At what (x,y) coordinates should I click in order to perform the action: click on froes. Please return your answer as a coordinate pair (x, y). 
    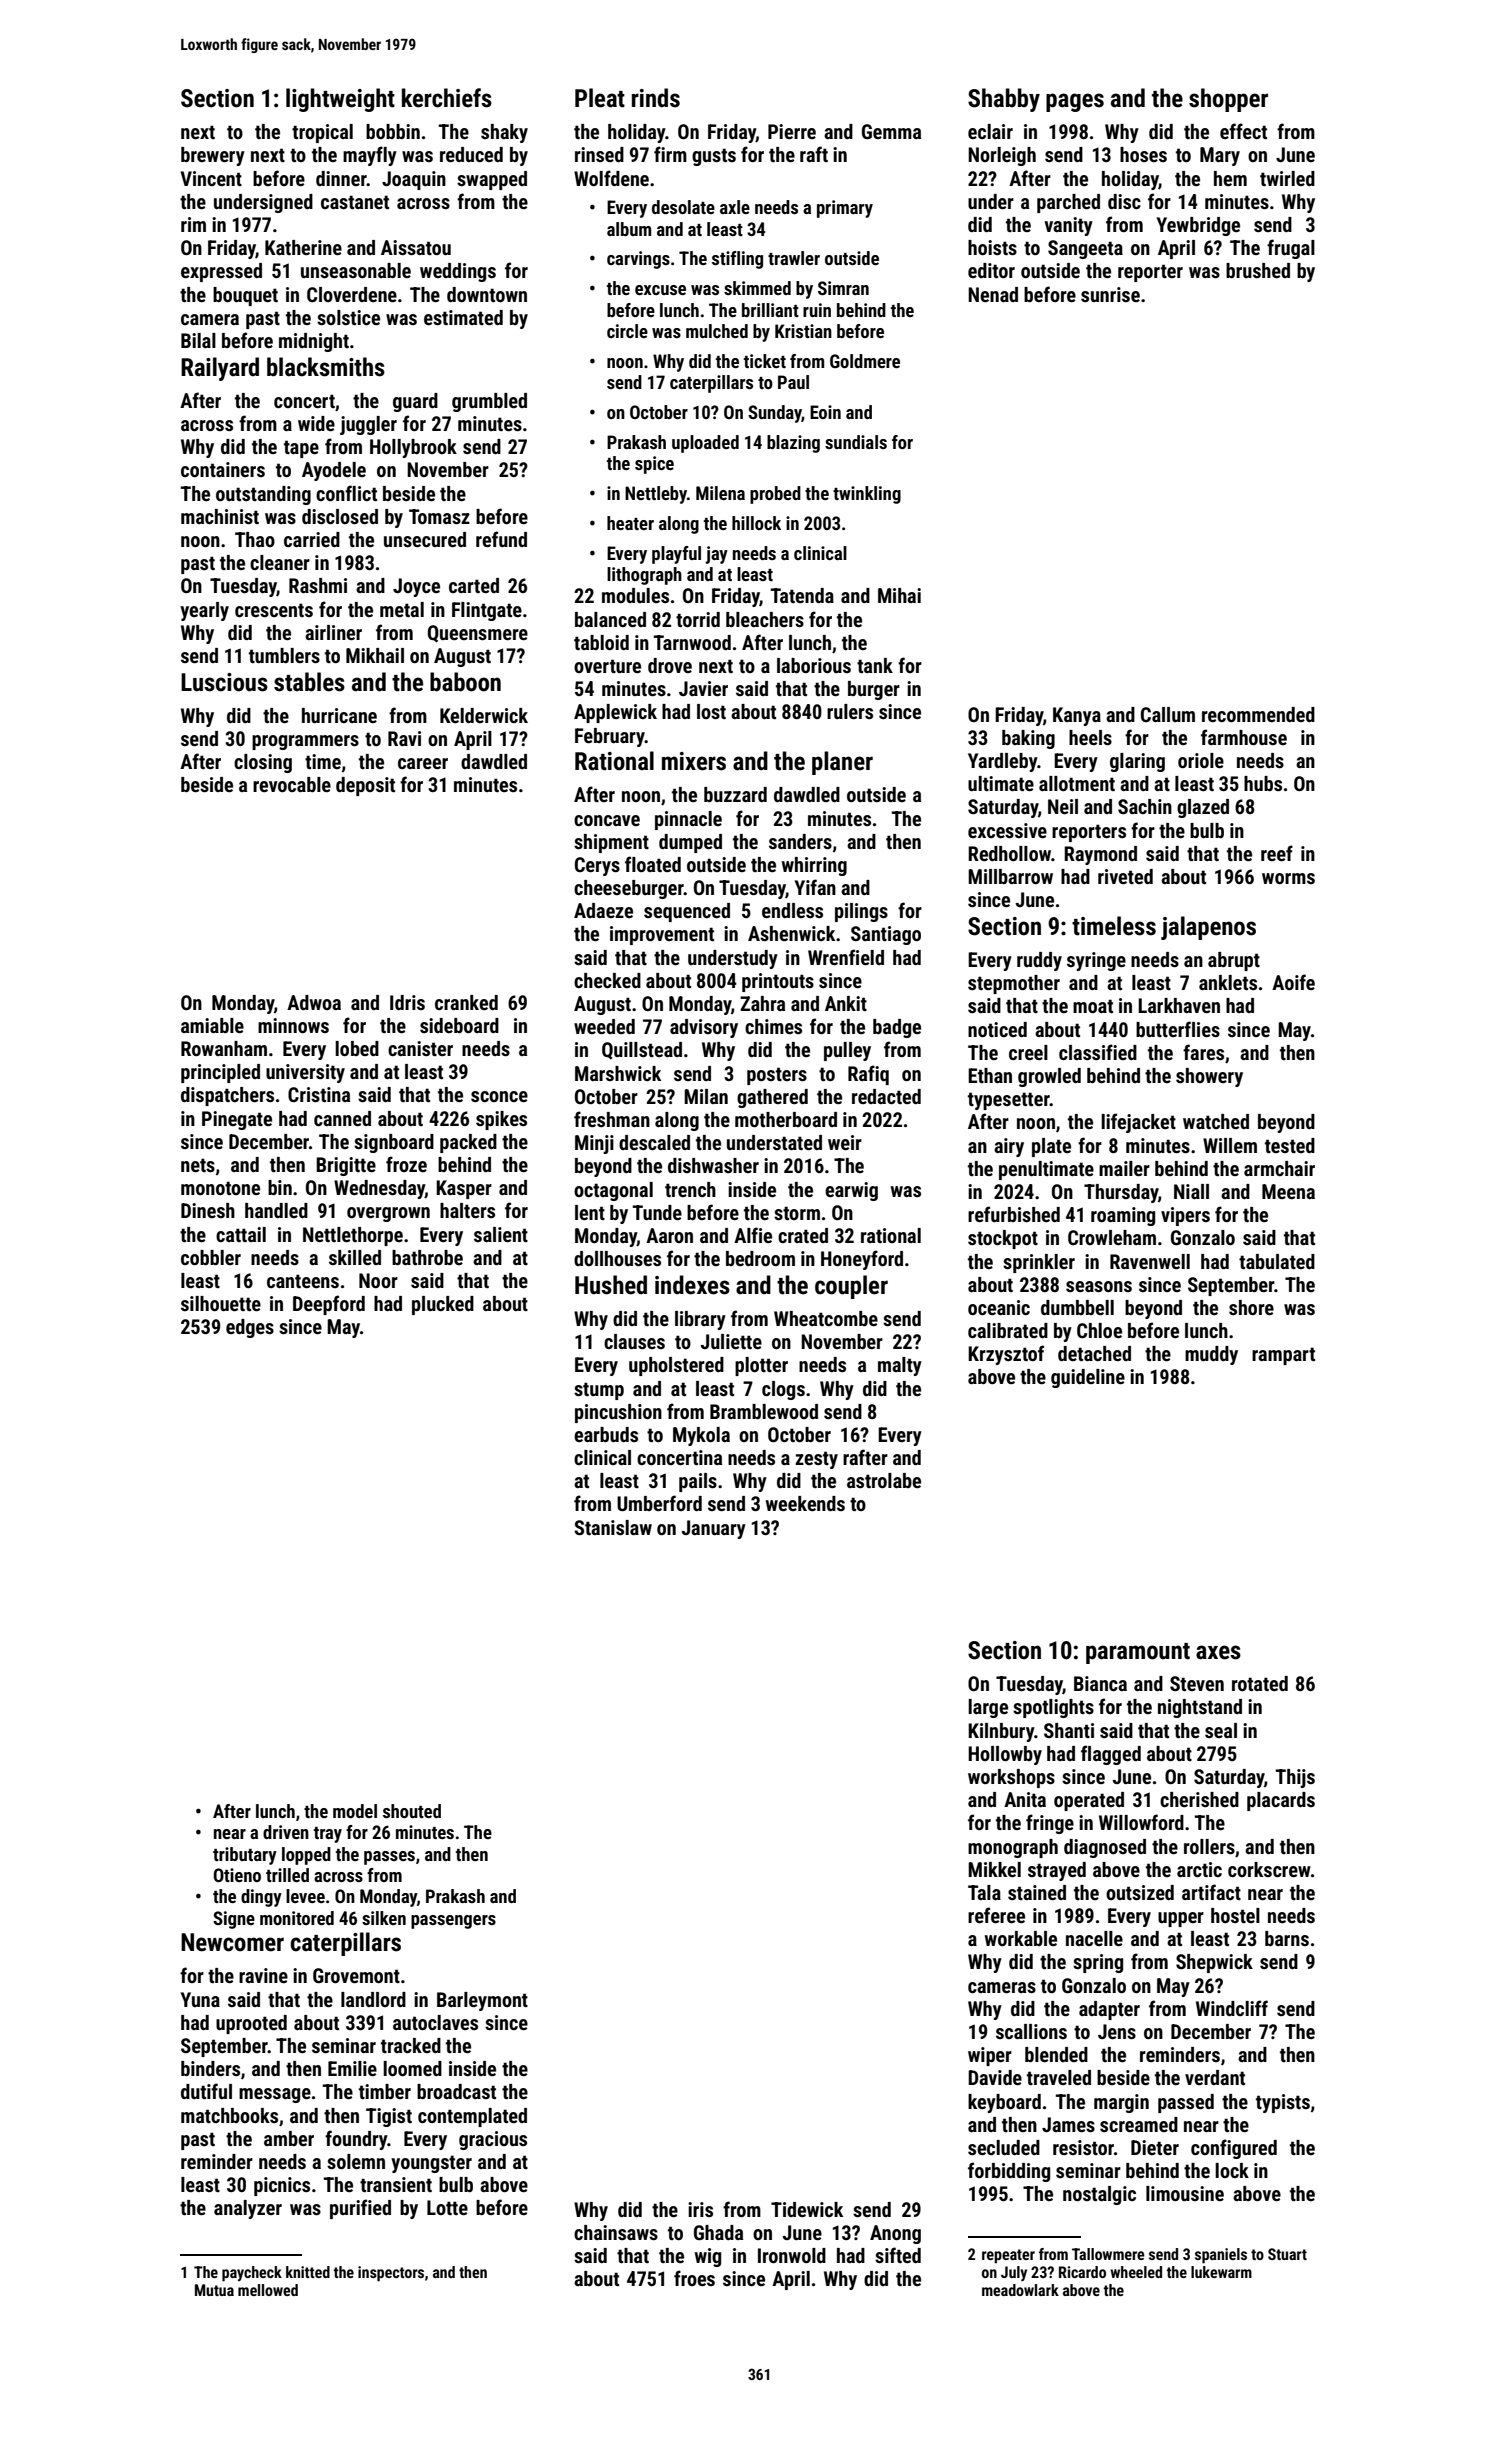
    Looking at the image, I should click on (694, 2278).
